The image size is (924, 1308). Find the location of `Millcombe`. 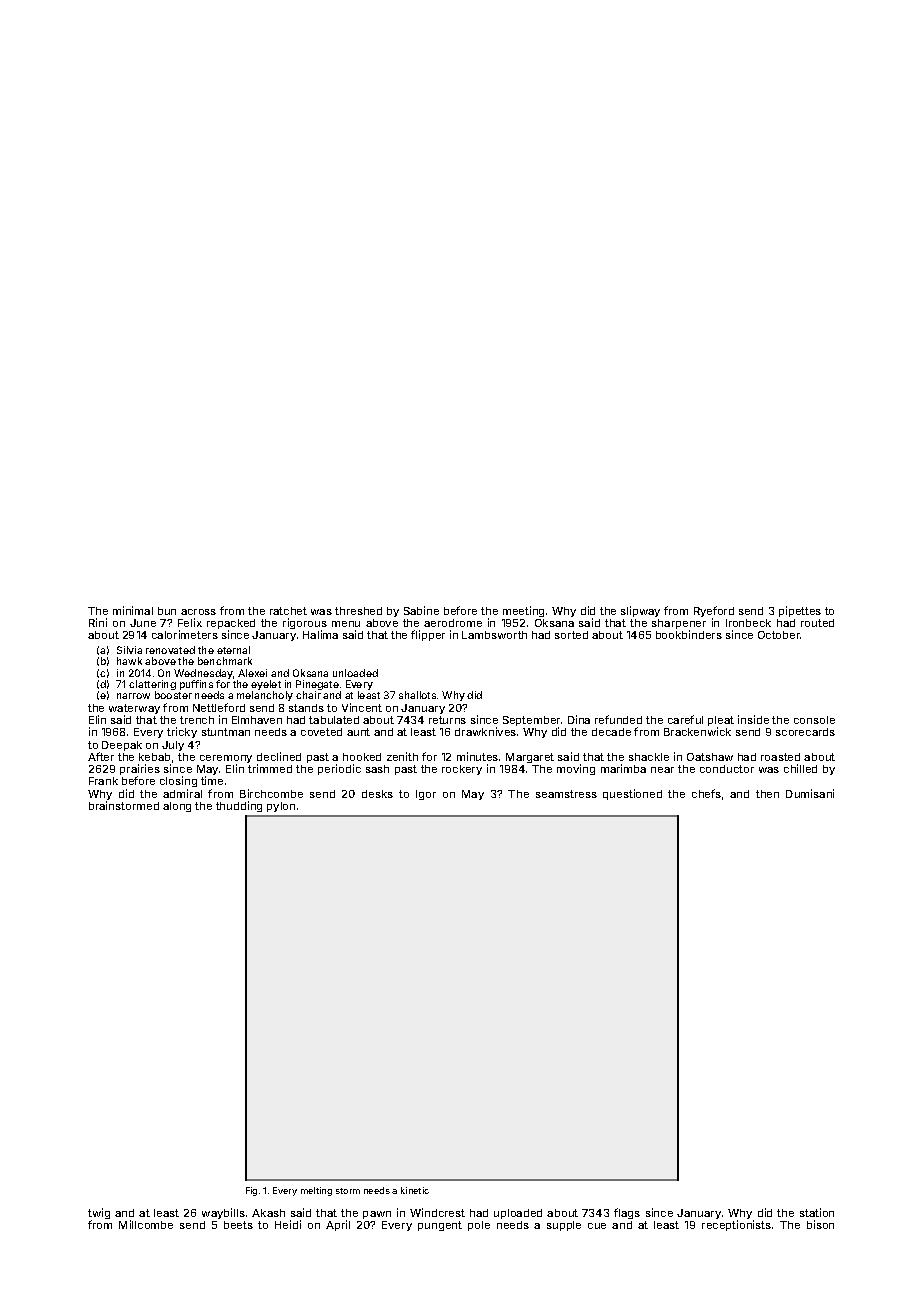

Millcombe is located at coordinates (146, 1224).
